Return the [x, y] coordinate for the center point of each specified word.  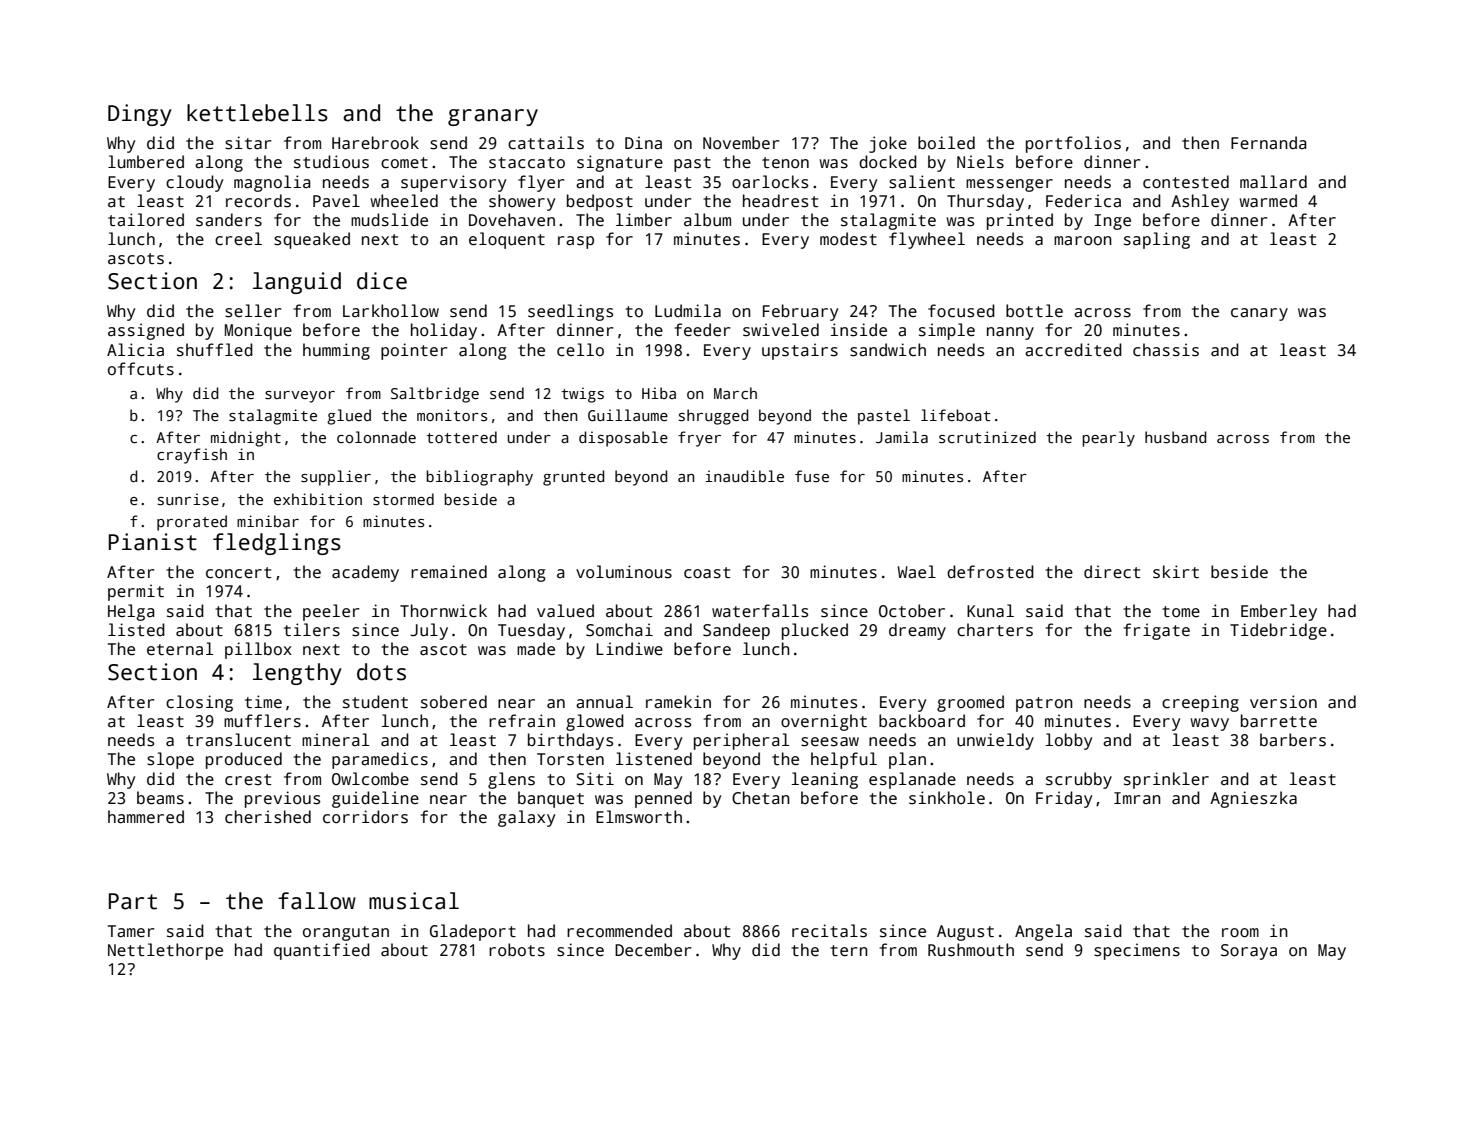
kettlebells [257, 113]
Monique [258, 331]
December [653, 950]
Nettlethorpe [165, 951]
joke [888, 144]
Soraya [1249, 952]
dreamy [917, 631]
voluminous [624, 572]
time [263, 701]
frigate [1157, 631]
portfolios [1073, 144]
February [800, 312]
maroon [1083, 241]
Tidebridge [1278, 631]
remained [449, 571]
